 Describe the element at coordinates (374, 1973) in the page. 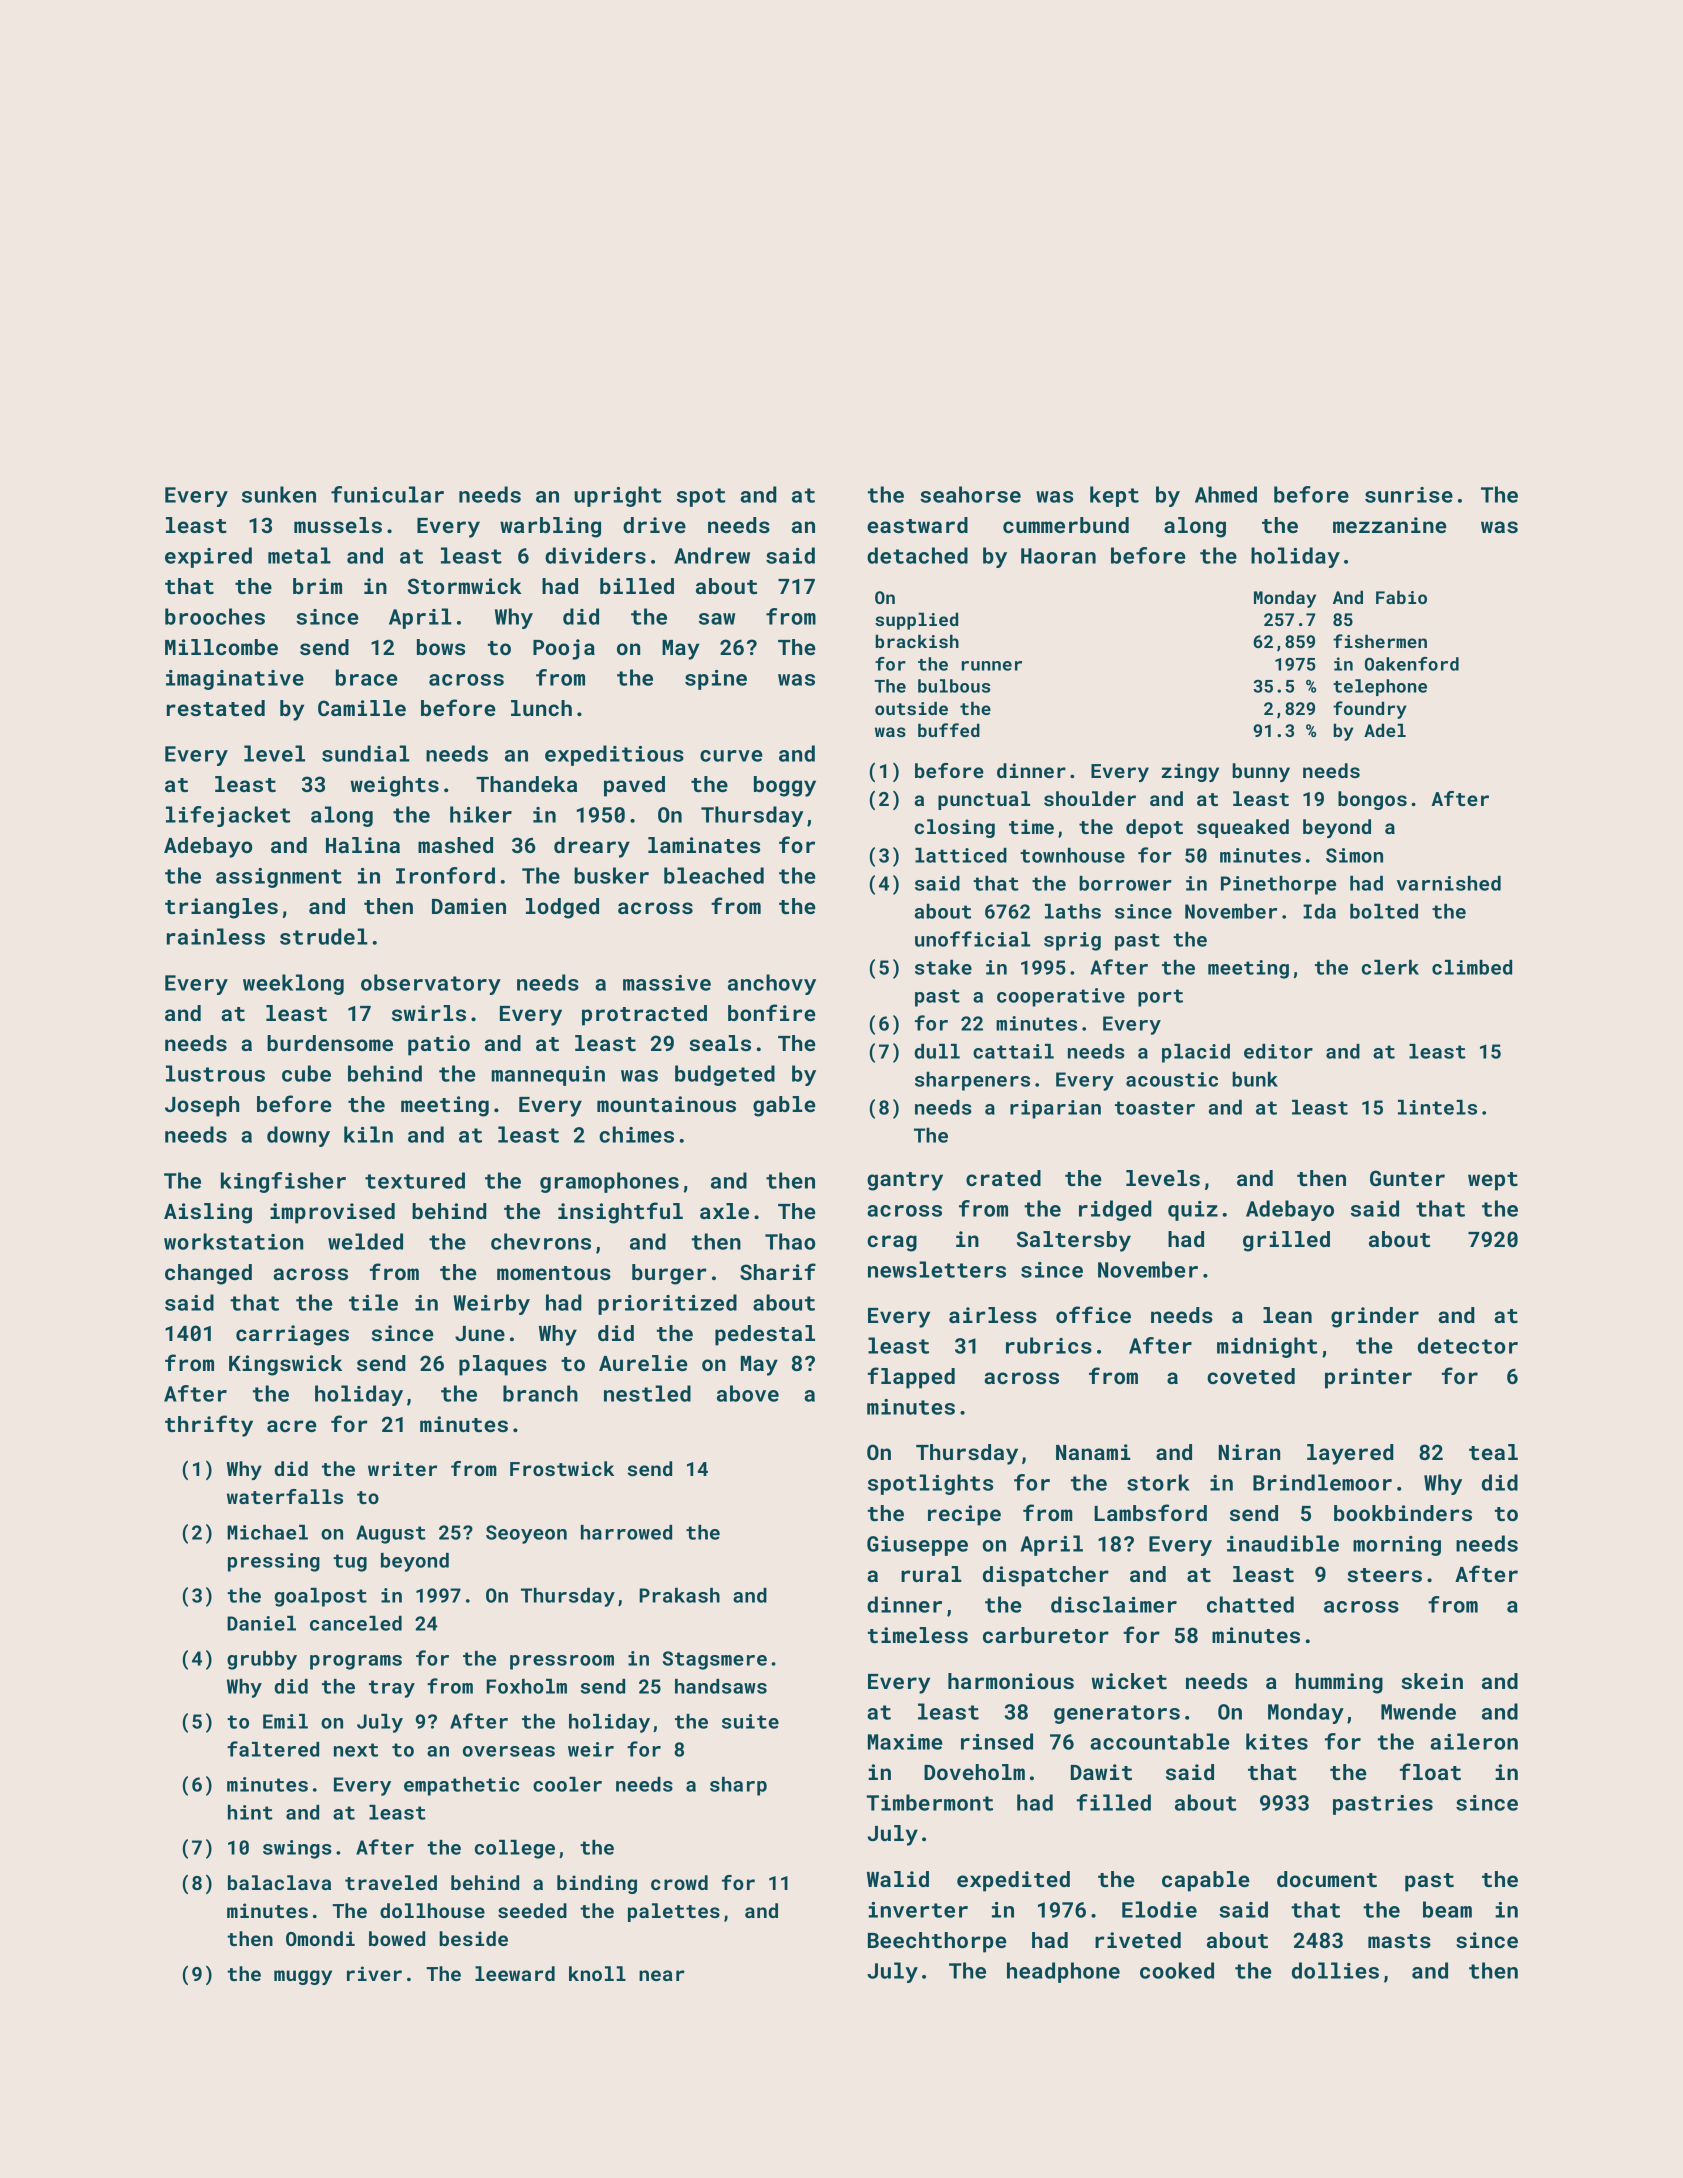

I see `river` at that location.
